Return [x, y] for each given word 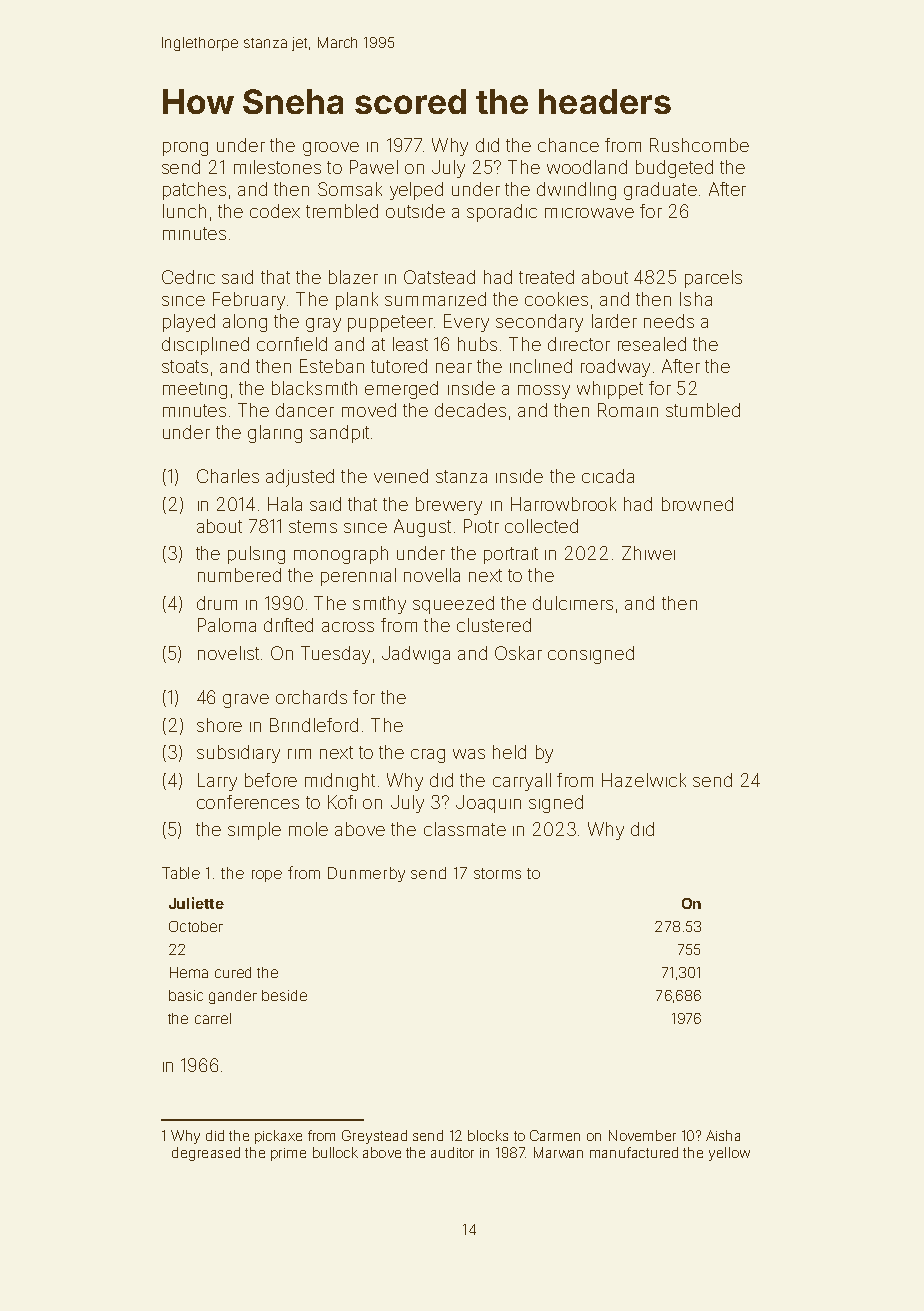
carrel [213, 1018]
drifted [288, 625]
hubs [477, 344]
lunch [184, 211]
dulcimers [573, 603]
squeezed [453, 605]
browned [697, 504]
